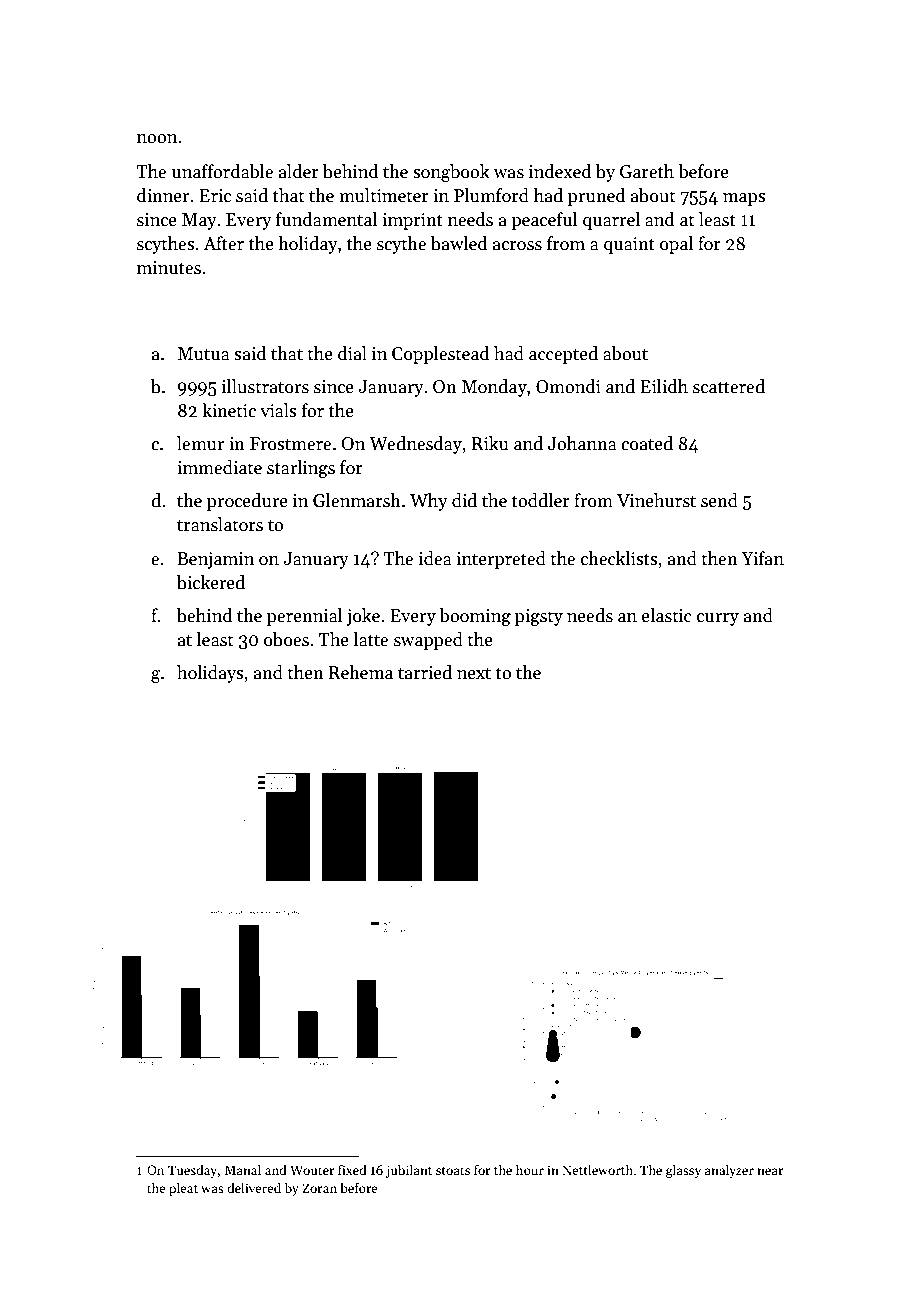 This document has width=924, height=1314. What do you see at coordinates (474, 674) in the document?
I see `next` at bounding box center [474, 674].
